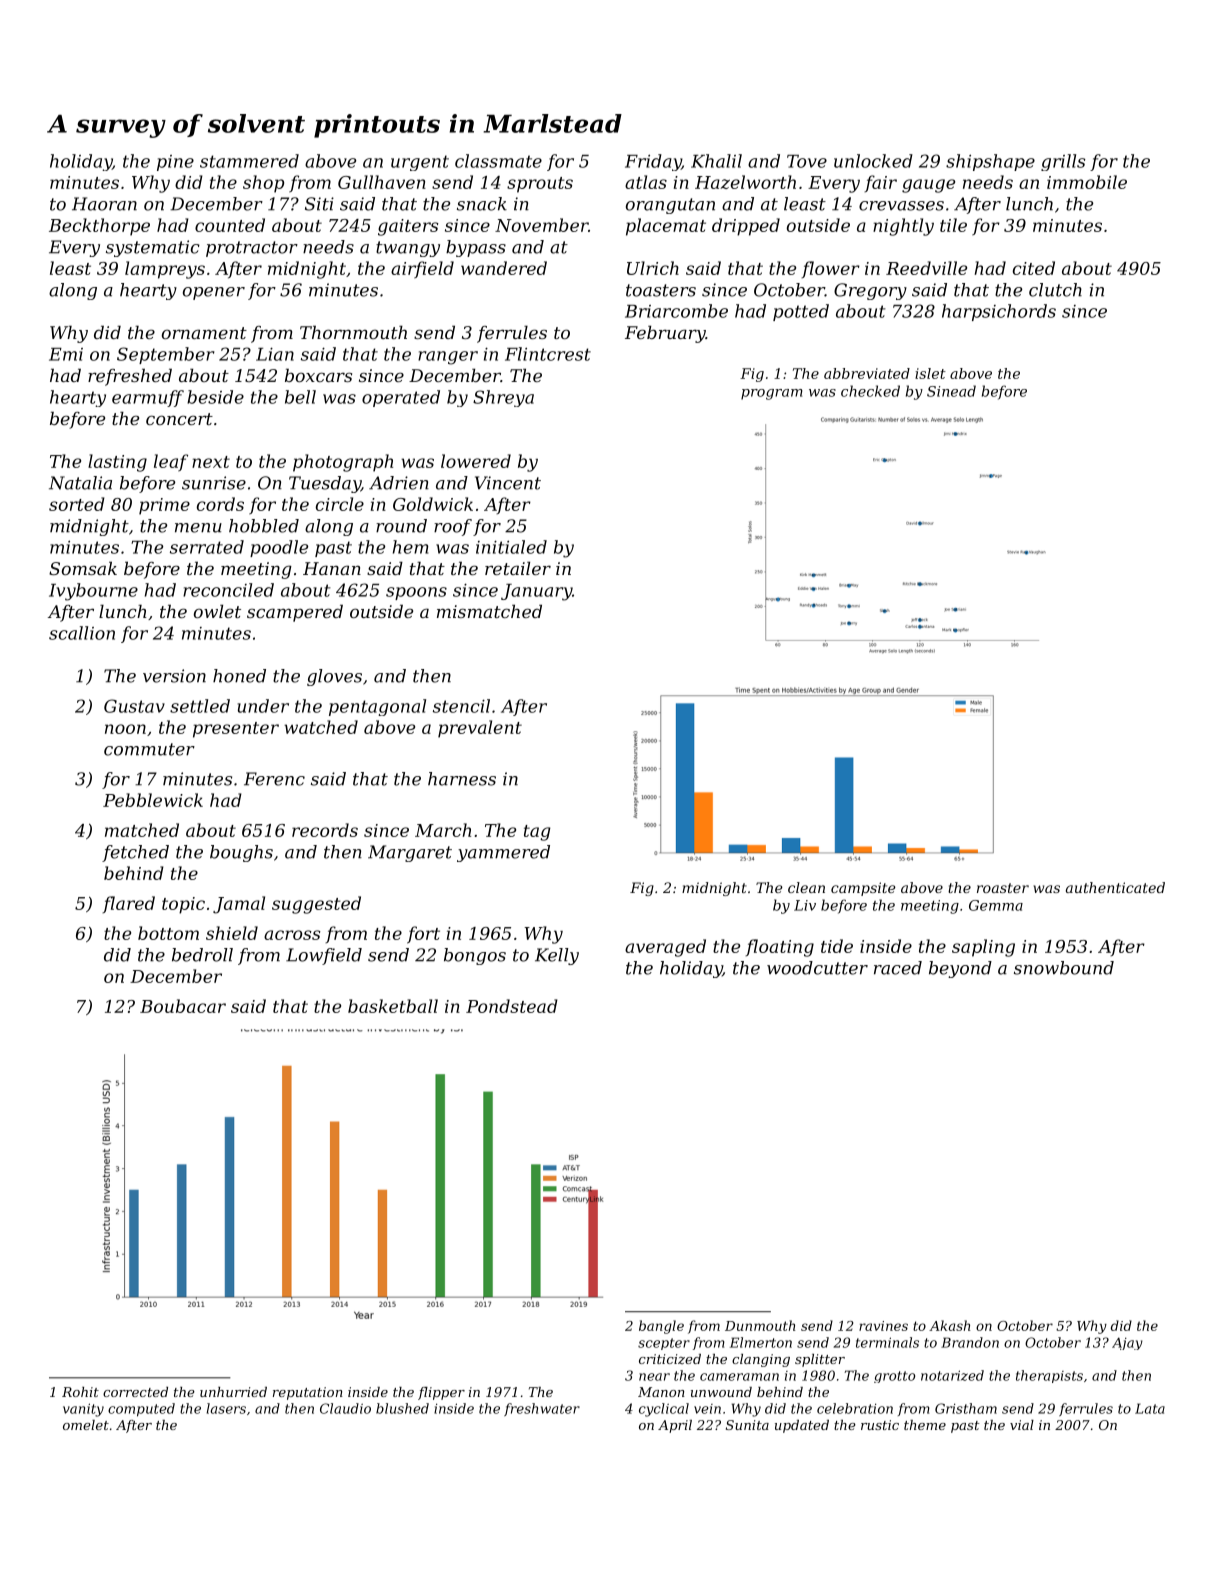 Image resolution: width=1220 pixels, height=1579 pixels. What do you see at coordinates (951, 391) in the page?
I see `Sinead` at bounding box center [951, 391].
